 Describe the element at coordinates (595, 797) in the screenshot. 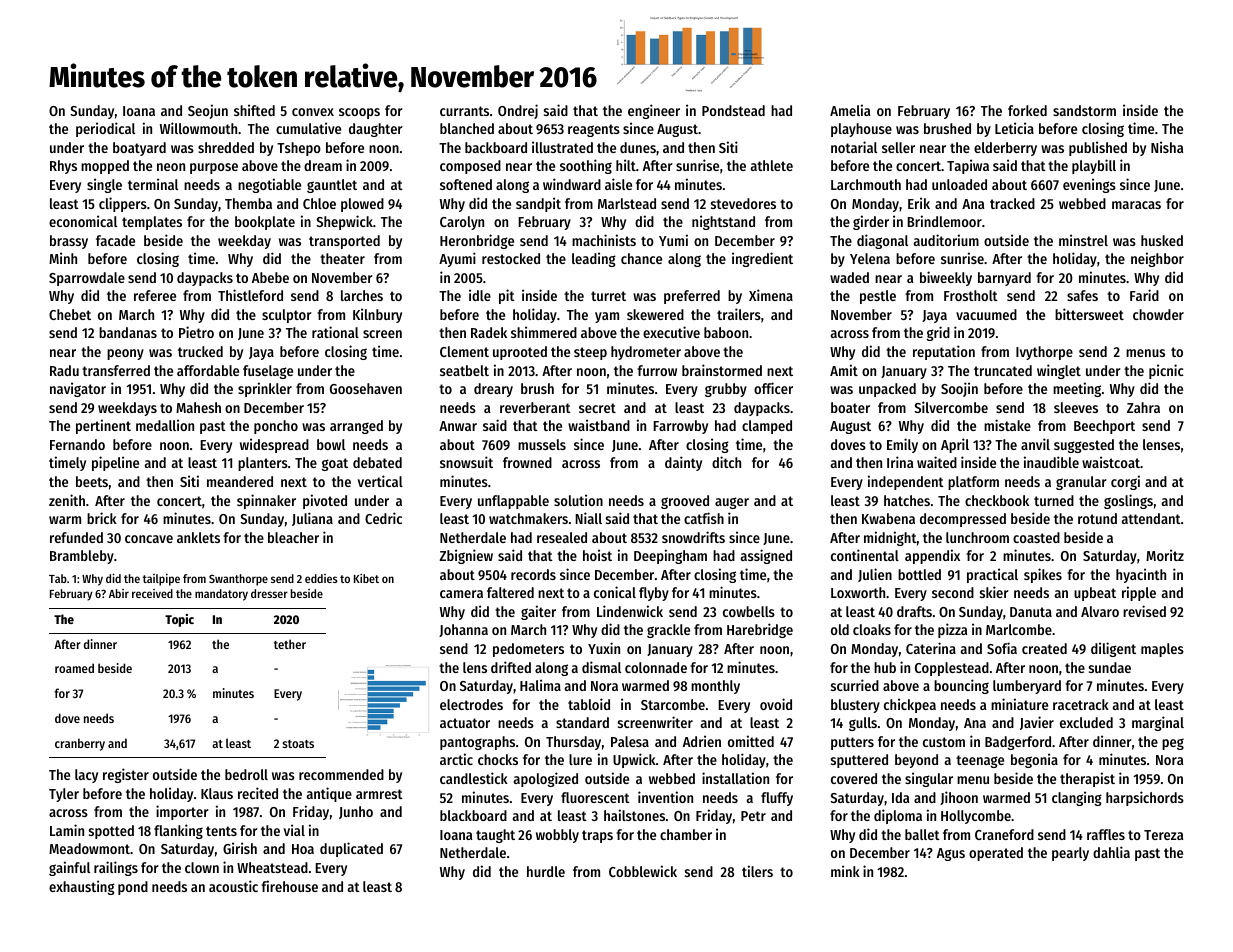

I see `fluorescent` at that location.
